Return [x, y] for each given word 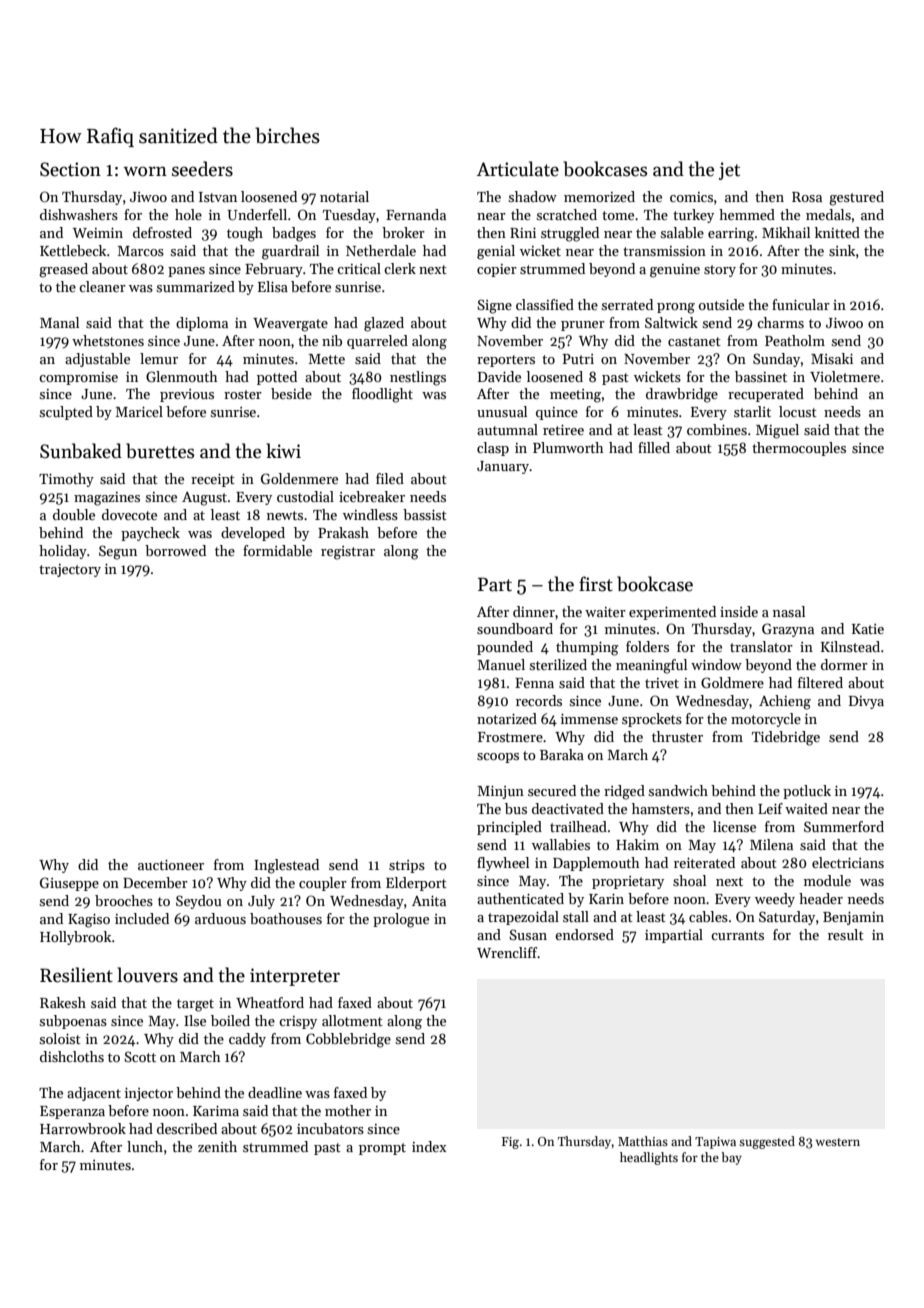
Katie [868, 629]
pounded [505, 648]
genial [496, 252]
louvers [147, 975]
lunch [145, 1146]
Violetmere [845, 376]
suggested [767, 1142]
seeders [202, 169]
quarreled [377, 342]
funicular [801, 304]
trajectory [70, 570]
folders [647, 646]
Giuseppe [69, 884]
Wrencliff [507, 952]
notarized [507, 718]
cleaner [102, 286]
